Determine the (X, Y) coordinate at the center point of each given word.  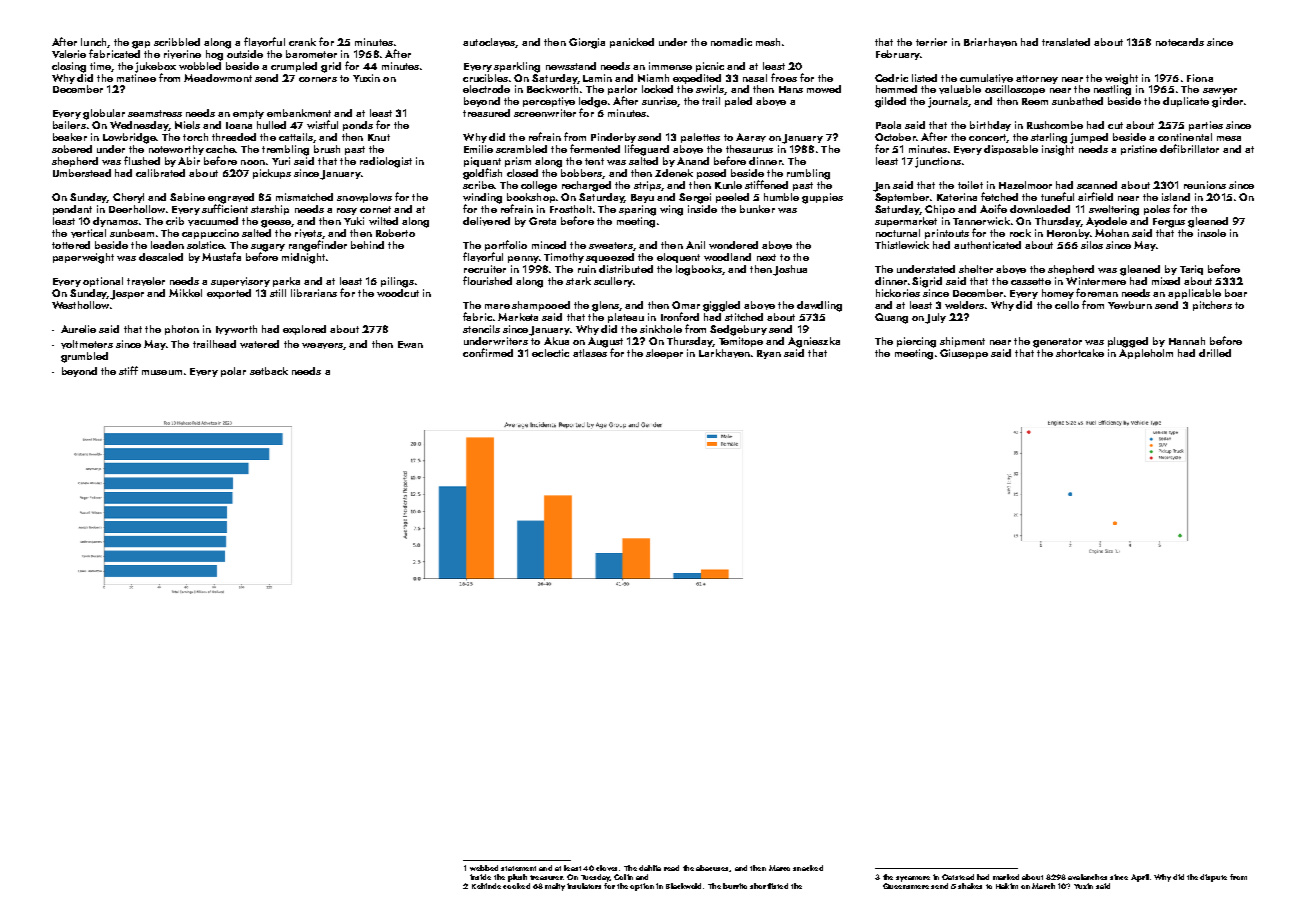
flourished (487, 280)
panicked (632, 43)
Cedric (891, 78)
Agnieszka (814, 342)
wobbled (200, 66)
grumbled (84, 357)
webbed (484, 868)
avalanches (1087, 877)
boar (1236, 293)
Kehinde (486, 886)
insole (1212, 233)
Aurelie (78, 329)
